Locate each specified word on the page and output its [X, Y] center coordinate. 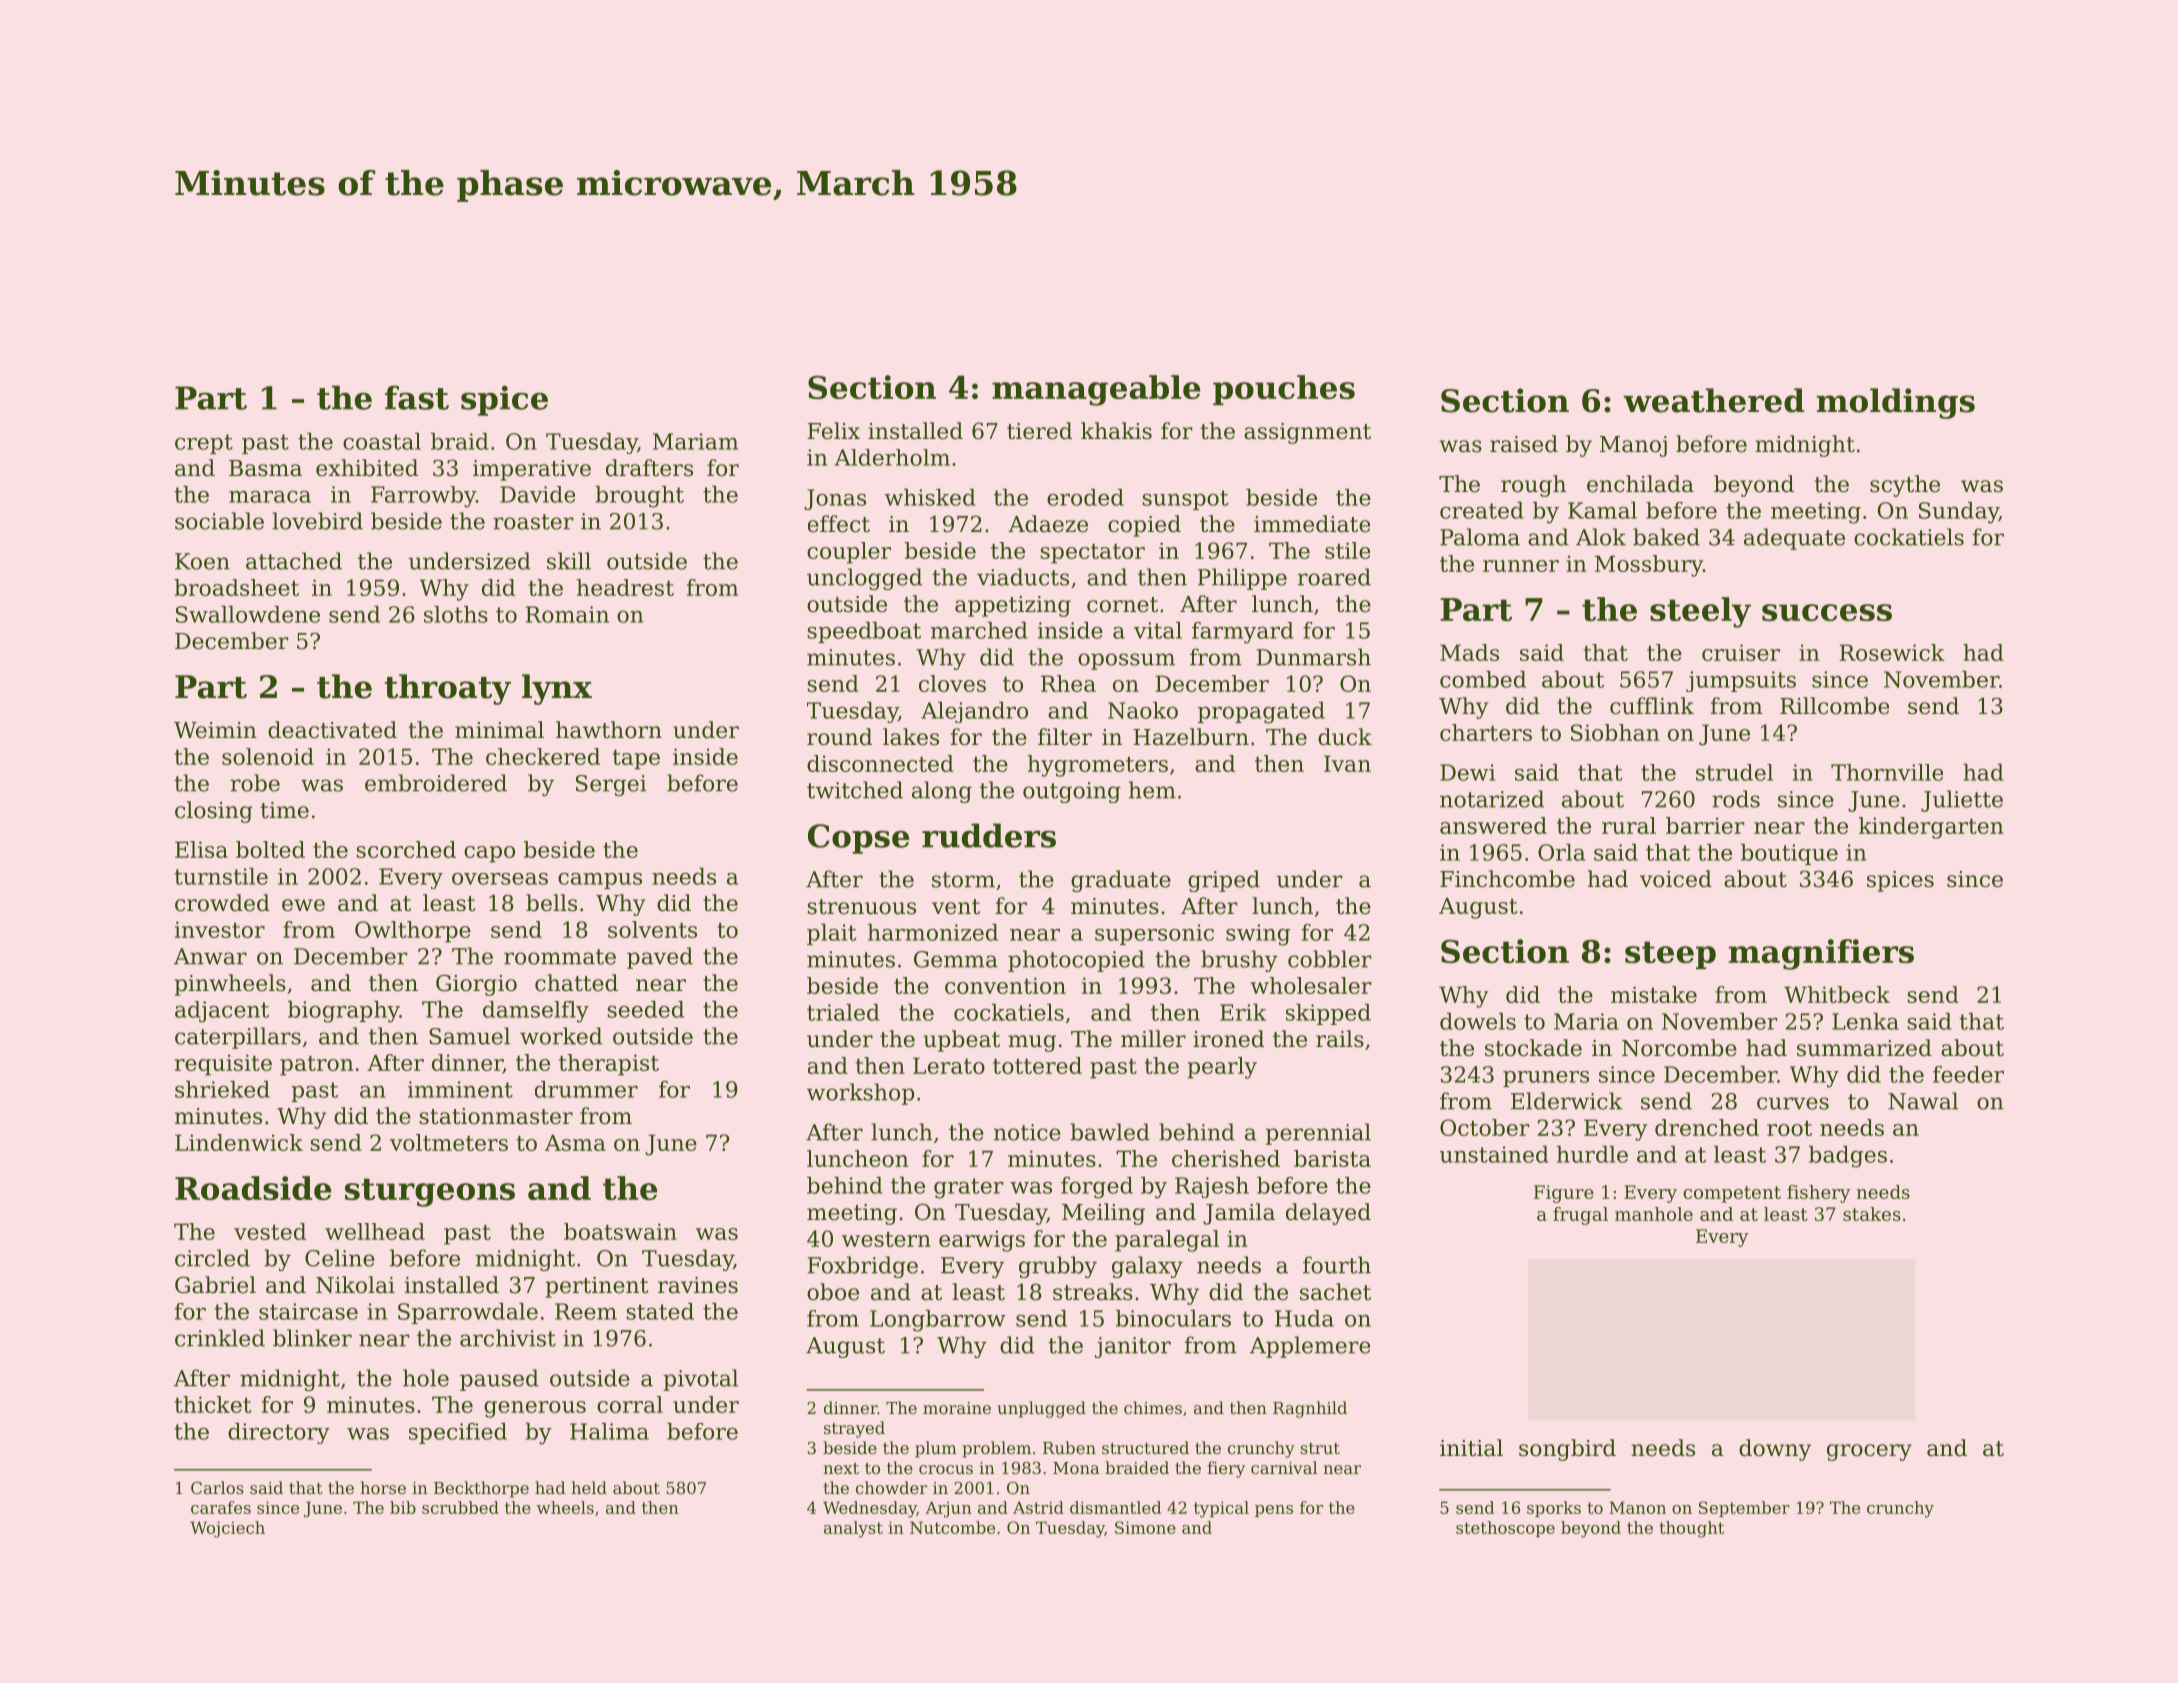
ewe [303, 905]
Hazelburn [1191, 737]
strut [1320, 1448]
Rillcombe [1834, 706]
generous [535, 1409]
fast [417, 397]
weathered [1713, 400]
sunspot [1185, 500]
